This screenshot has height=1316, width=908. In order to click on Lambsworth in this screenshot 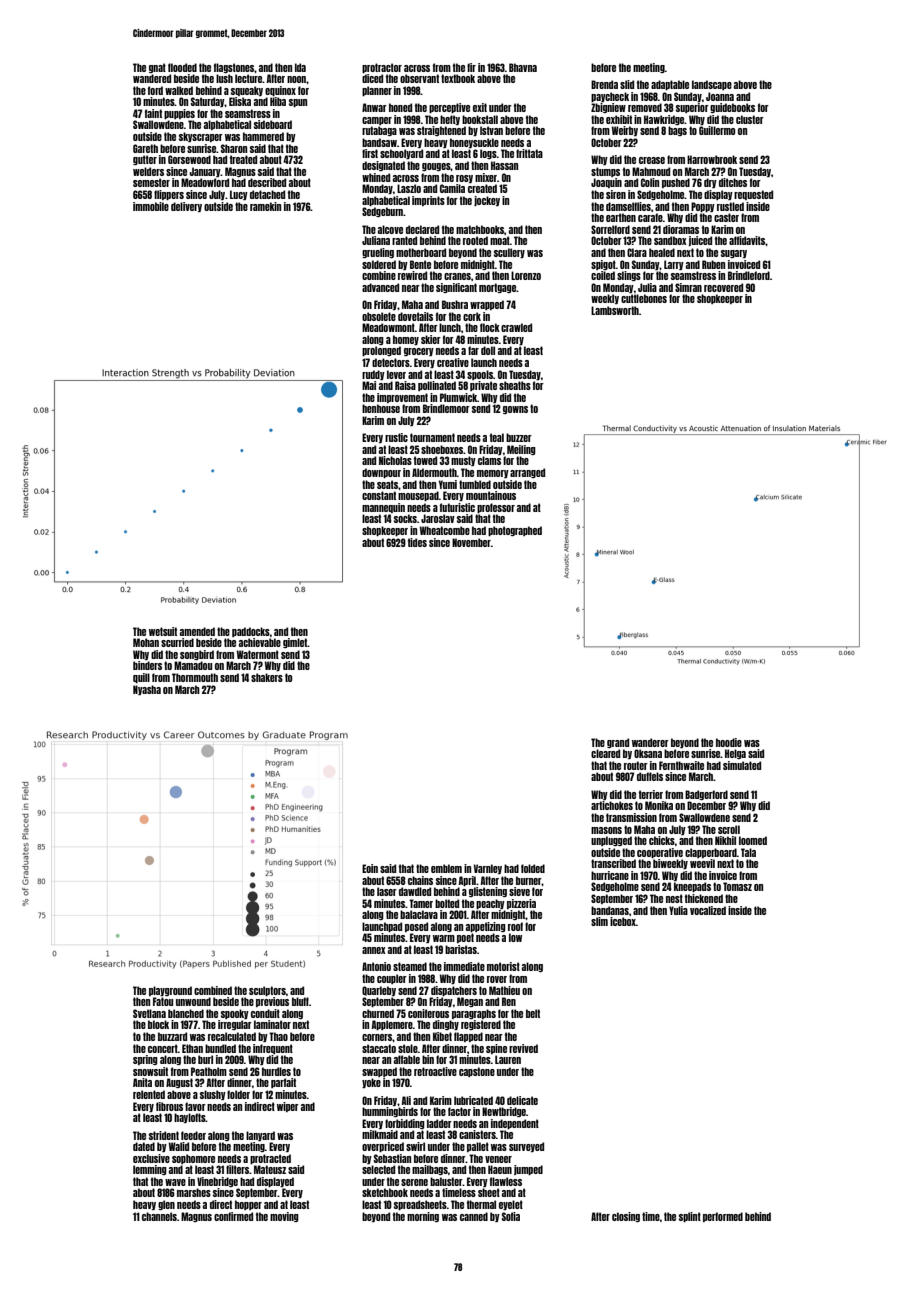, I will do `click(615, 310)`.
